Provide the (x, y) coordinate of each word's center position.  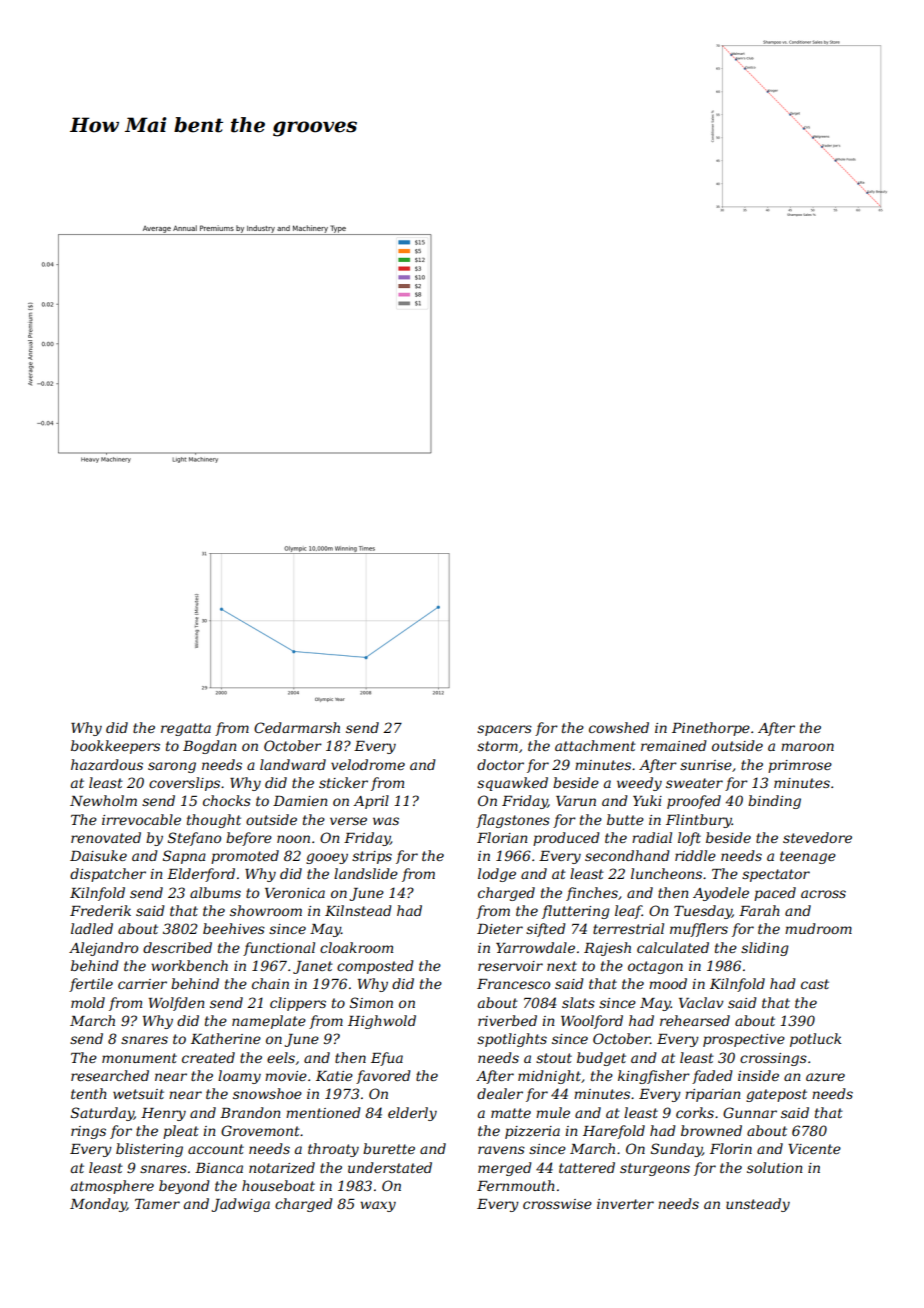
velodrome (368, 764)
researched (110, 1075)
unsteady (758, 1205)
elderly (412, 1114)
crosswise (557, 1204)
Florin (731, 1148)
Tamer (157, 1204)
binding (774, 802)
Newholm (103, 800)
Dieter (500, 929)
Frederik (100, 910)
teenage (808, 857)
